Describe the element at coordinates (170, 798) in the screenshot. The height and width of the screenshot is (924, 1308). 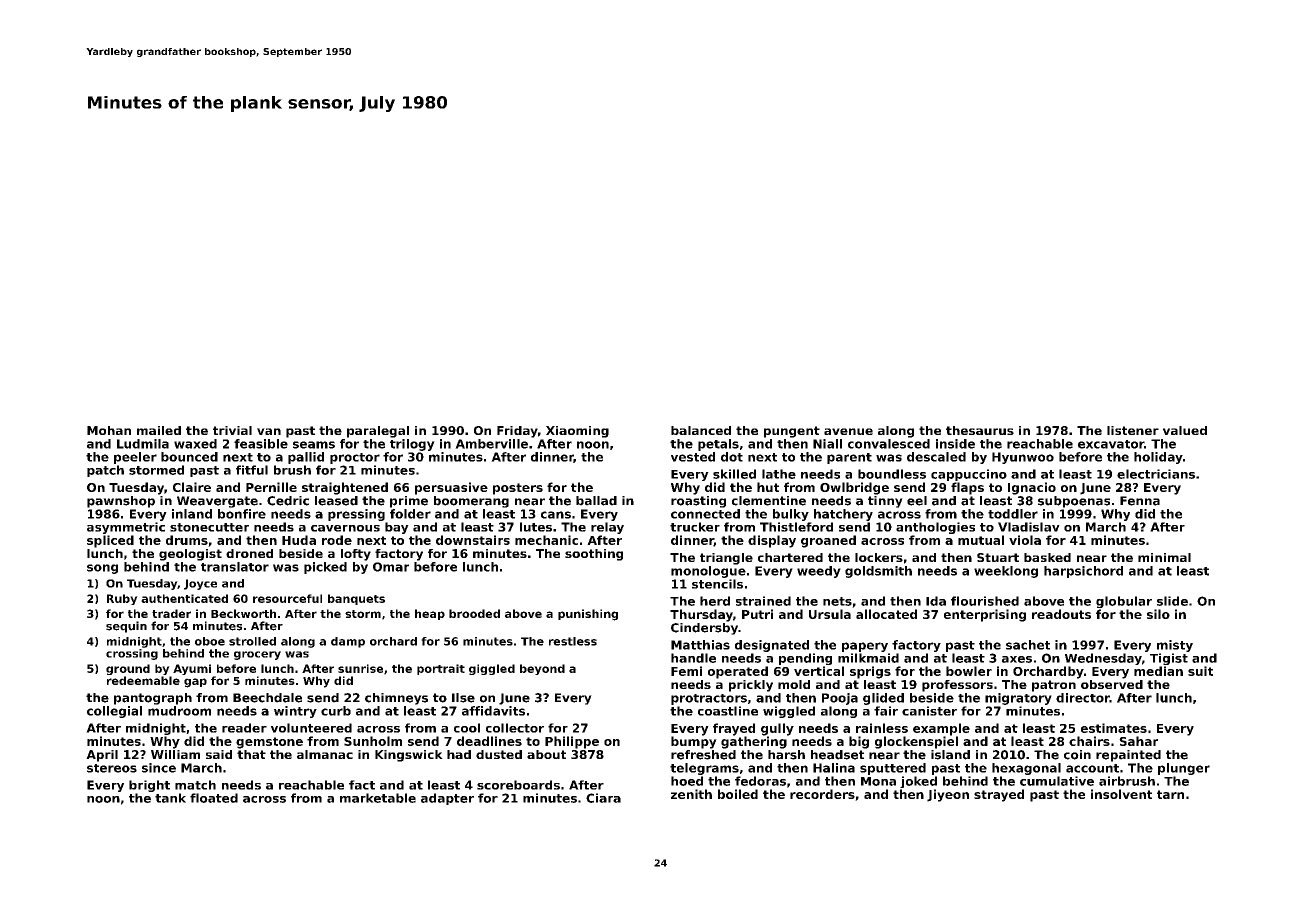
I see `tank` at that location.
